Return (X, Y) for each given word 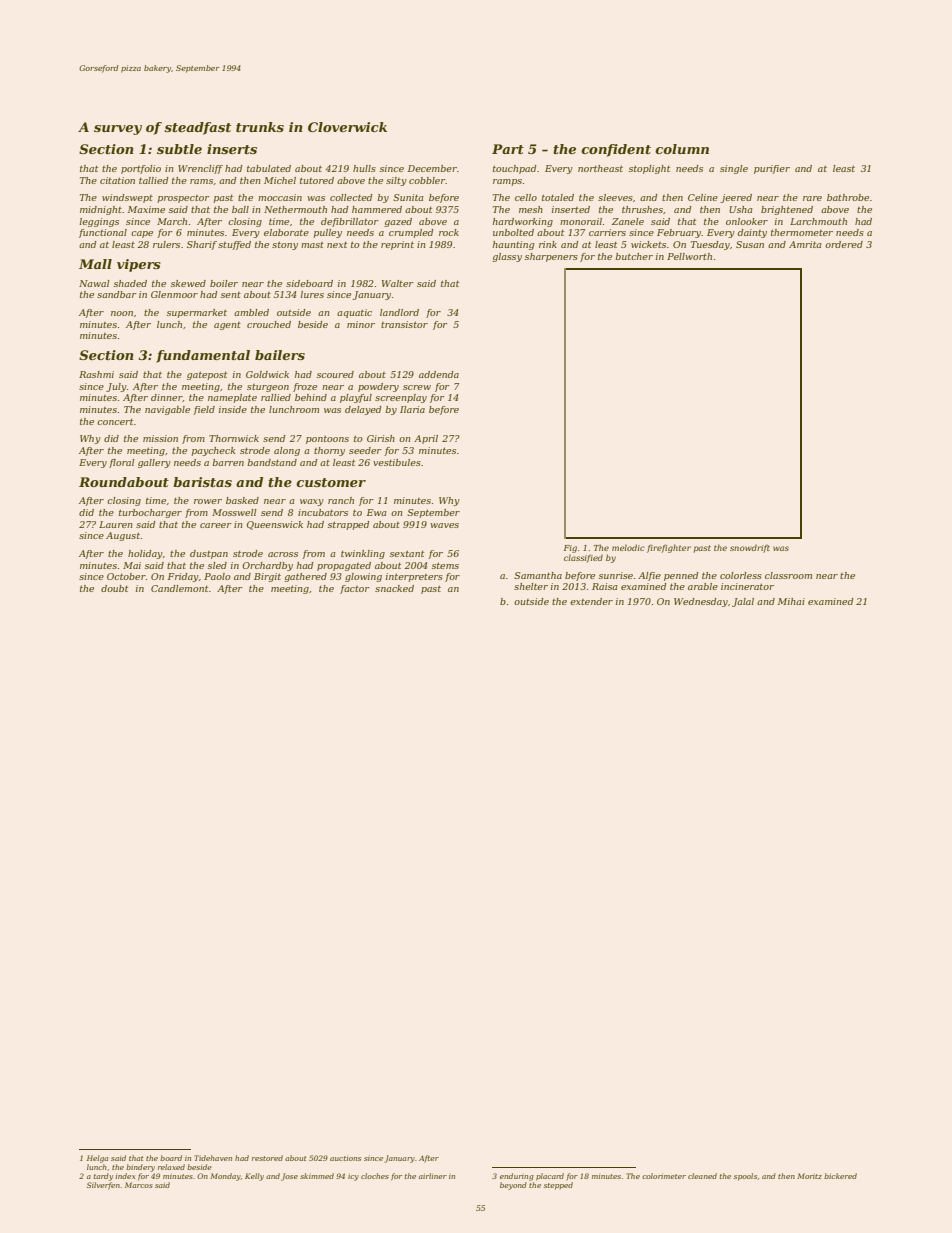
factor (355, 589)
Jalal (743, 602)
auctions (345, 1158)
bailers (280, 355)
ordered (844, 244)
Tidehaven (213, 1158)
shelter (531, 586)
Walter (398, 283)
